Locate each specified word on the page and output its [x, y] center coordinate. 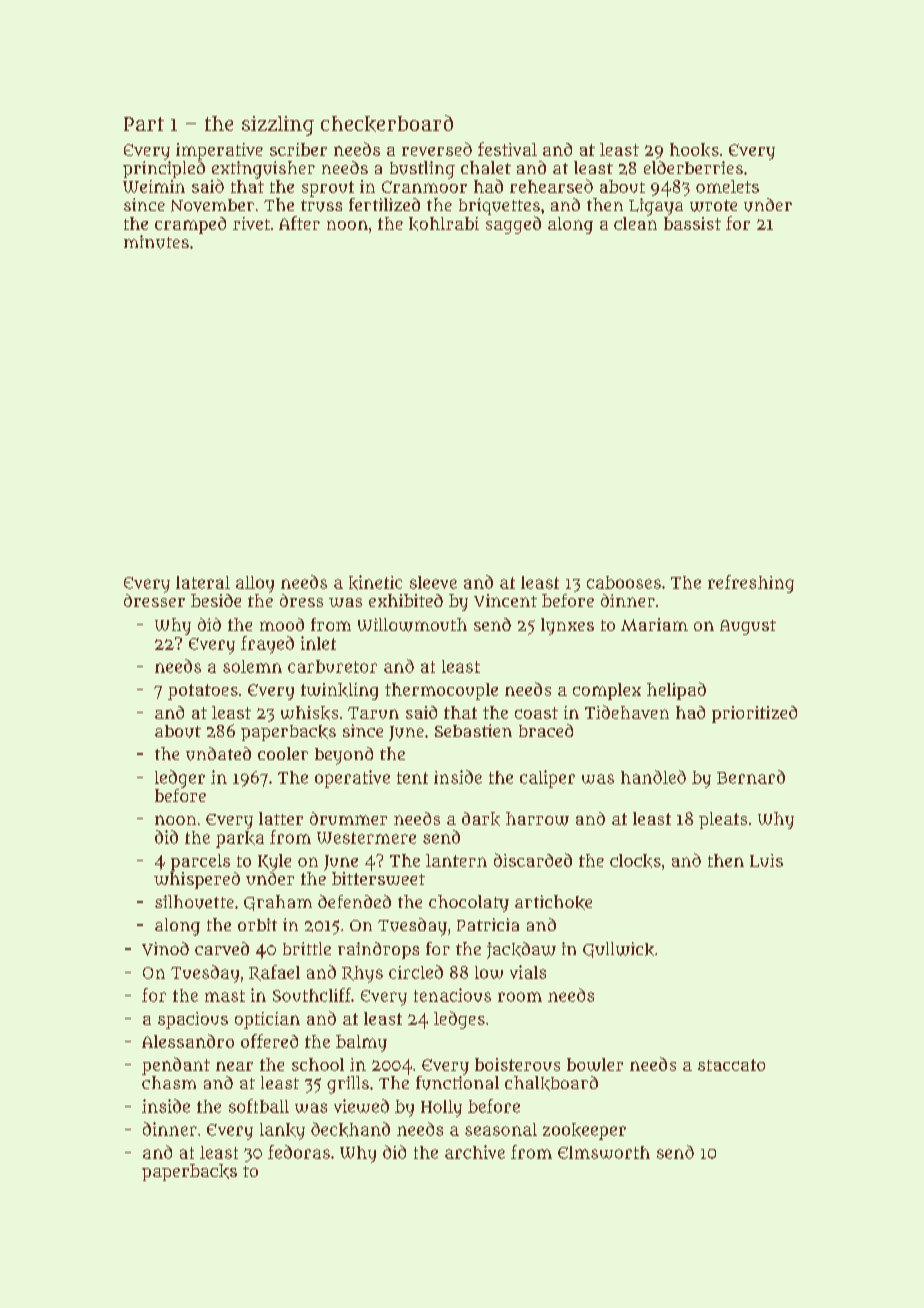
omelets [727, 186]
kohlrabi [444, 224]
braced [546, 730]
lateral [203, 582]
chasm [169, 1082]
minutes [156, 242]
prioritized [754, 714]
